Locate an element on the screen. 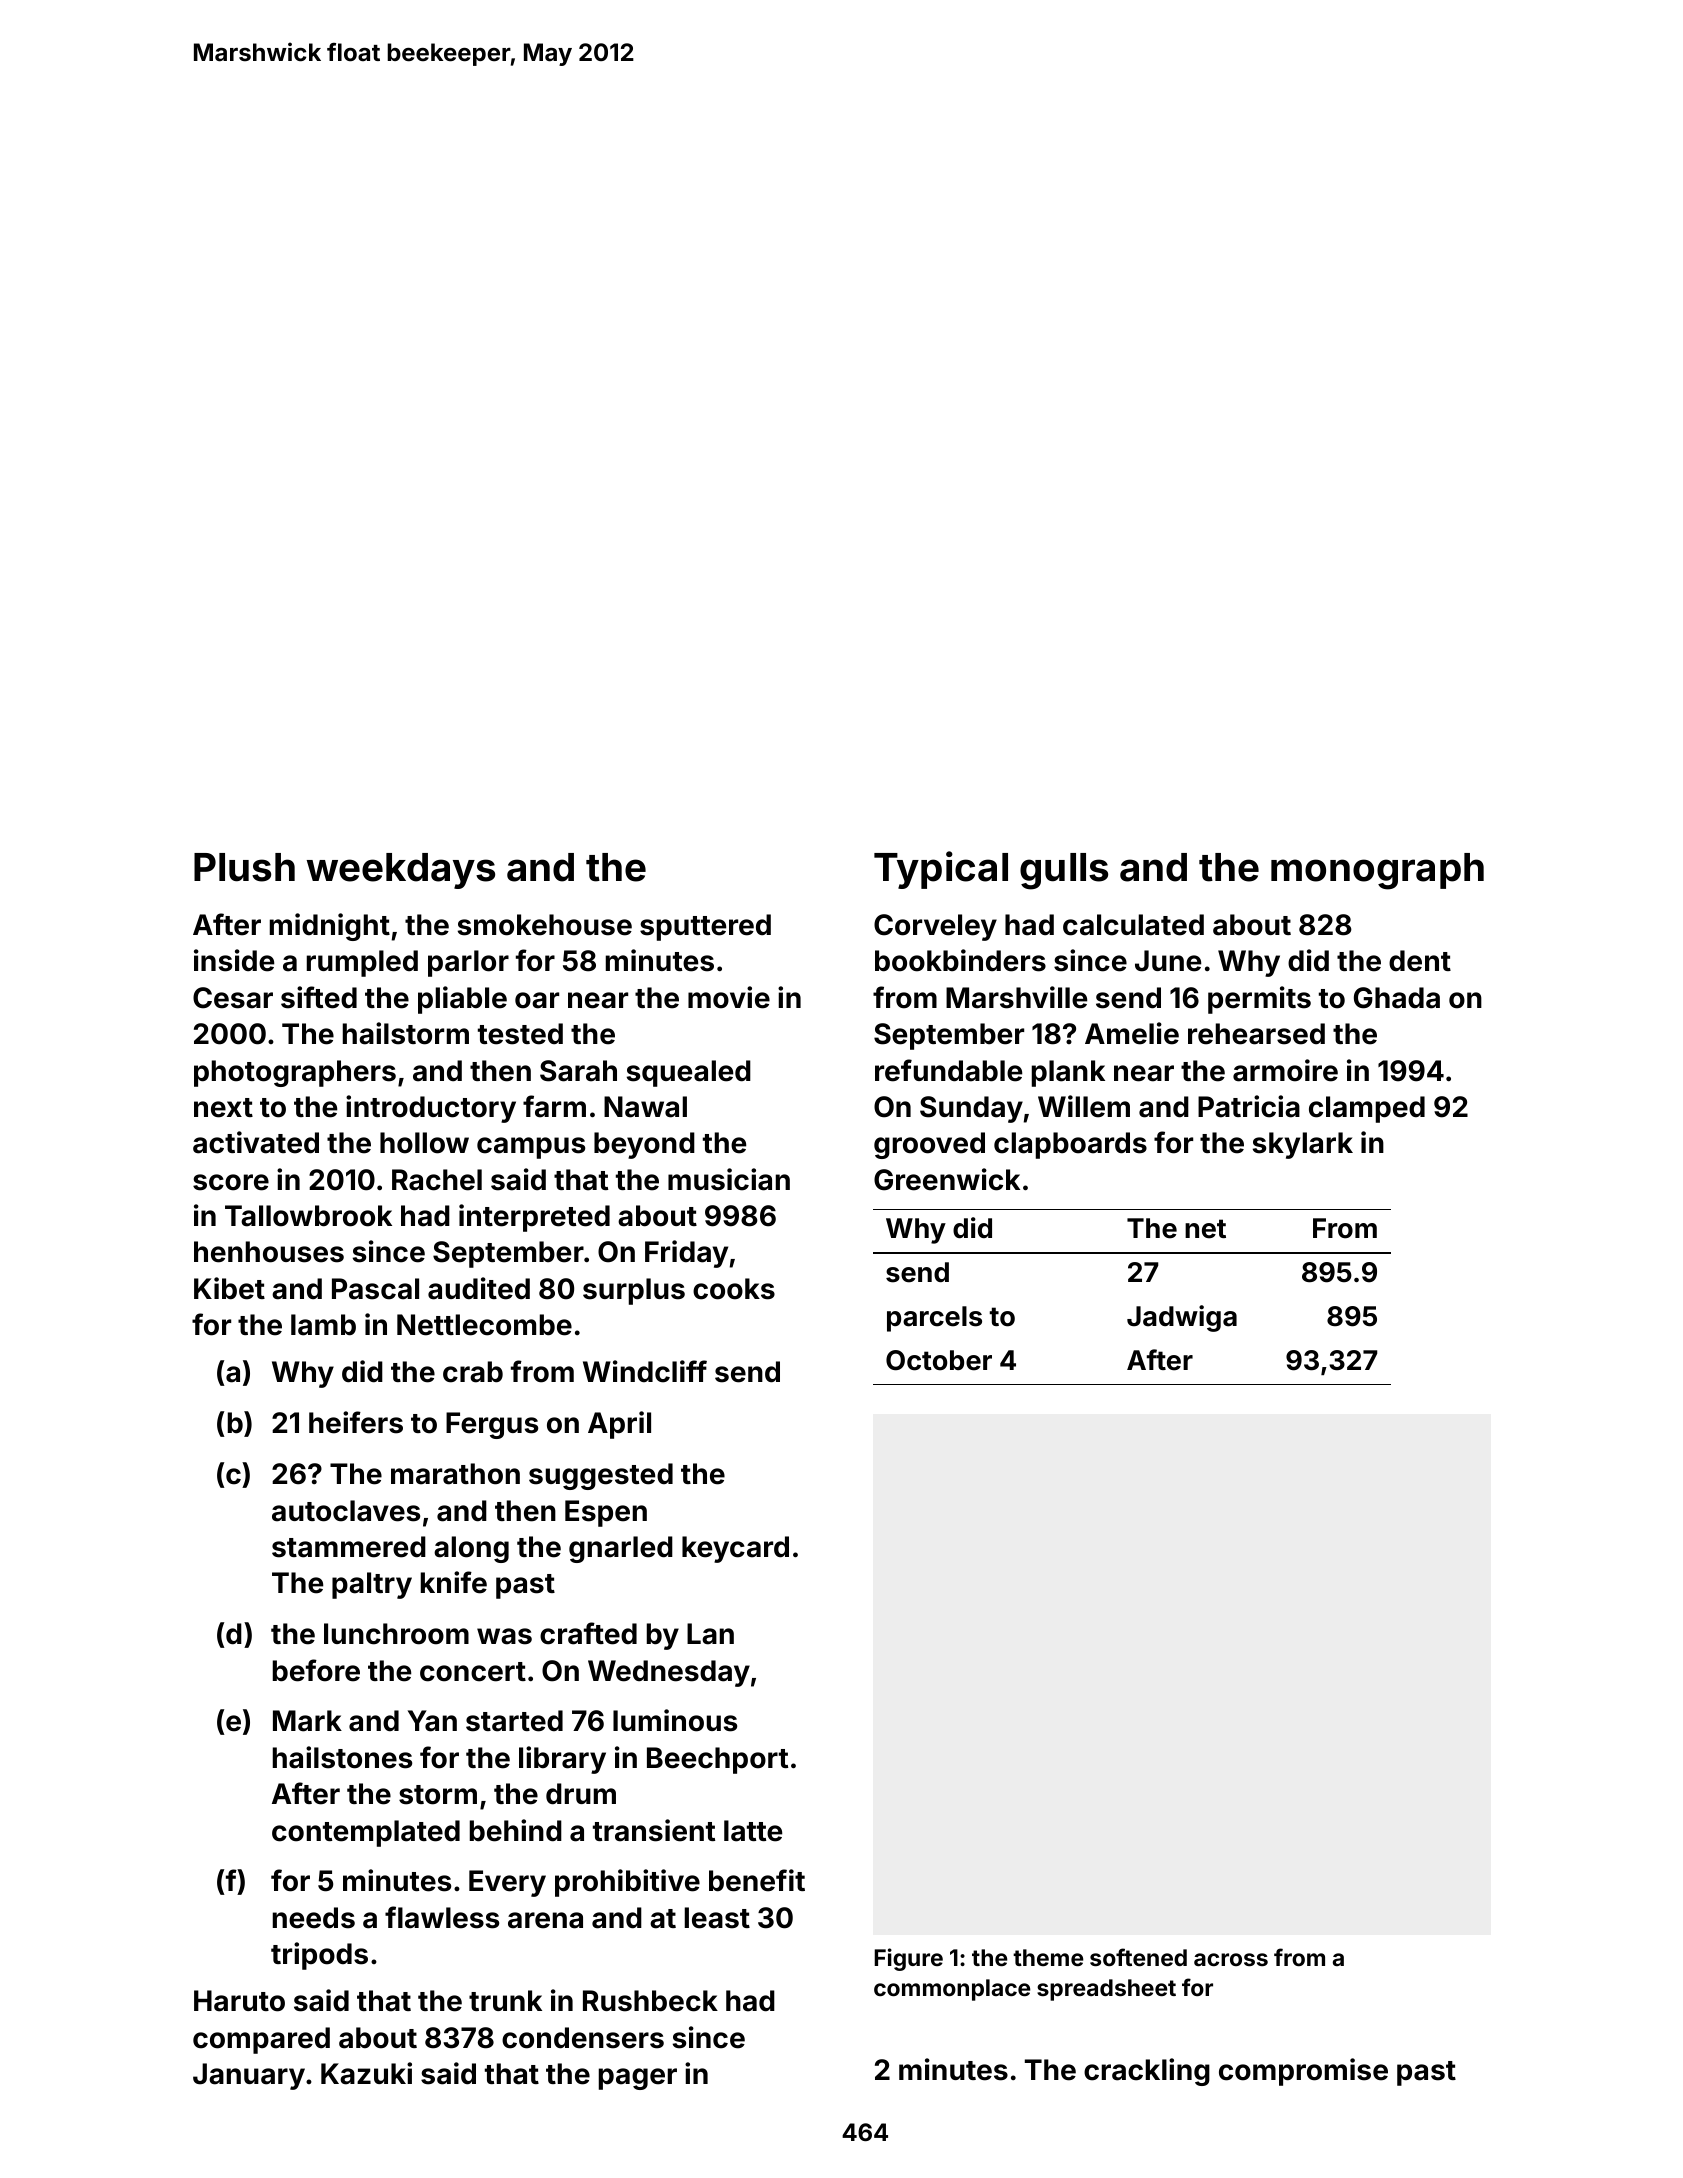  needs is located at coordinates (314, 1918).
